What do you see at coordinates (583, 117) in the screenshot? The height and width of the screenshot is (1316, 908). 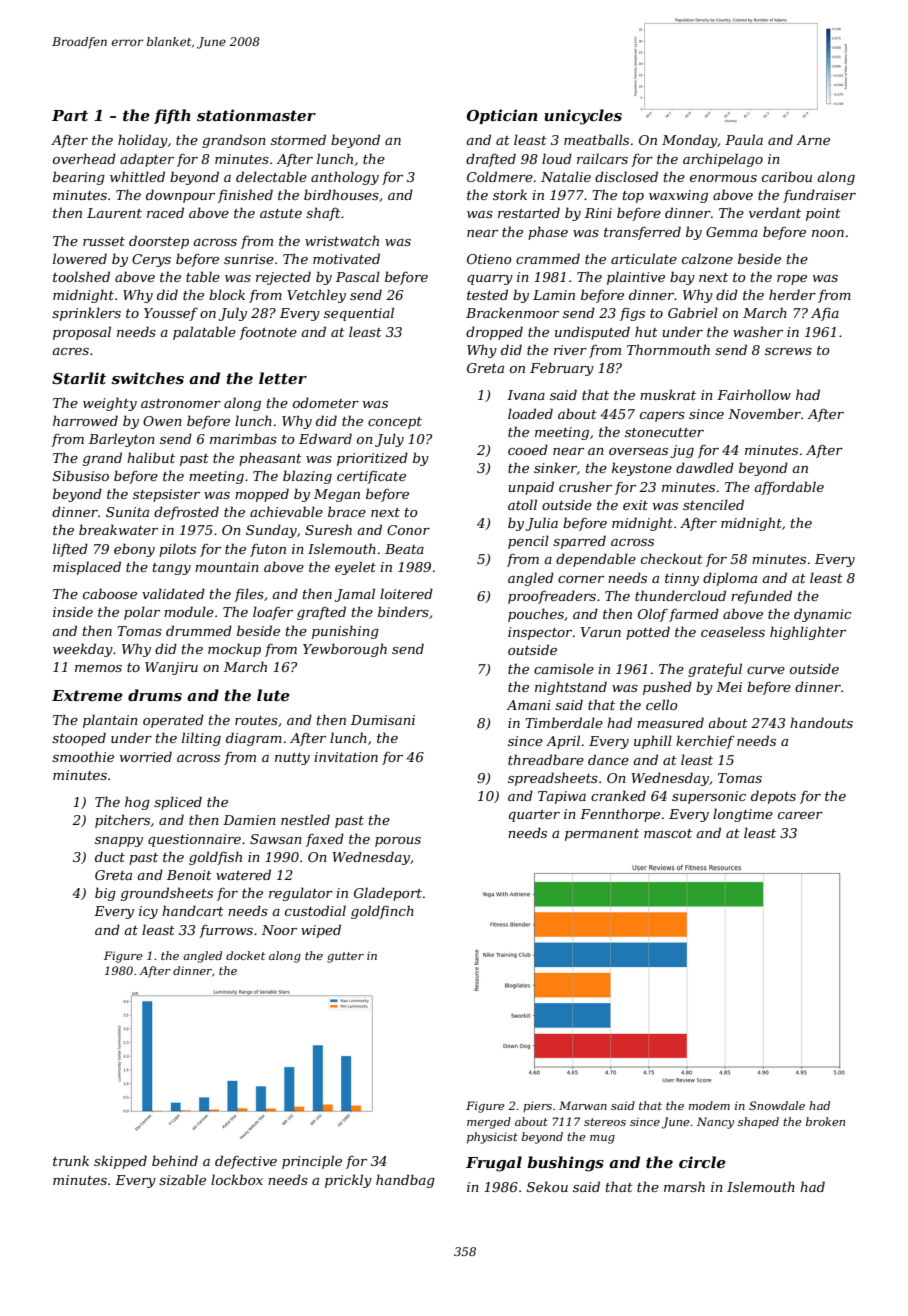 I see `unicycles` at bounding box center [583, 117].
